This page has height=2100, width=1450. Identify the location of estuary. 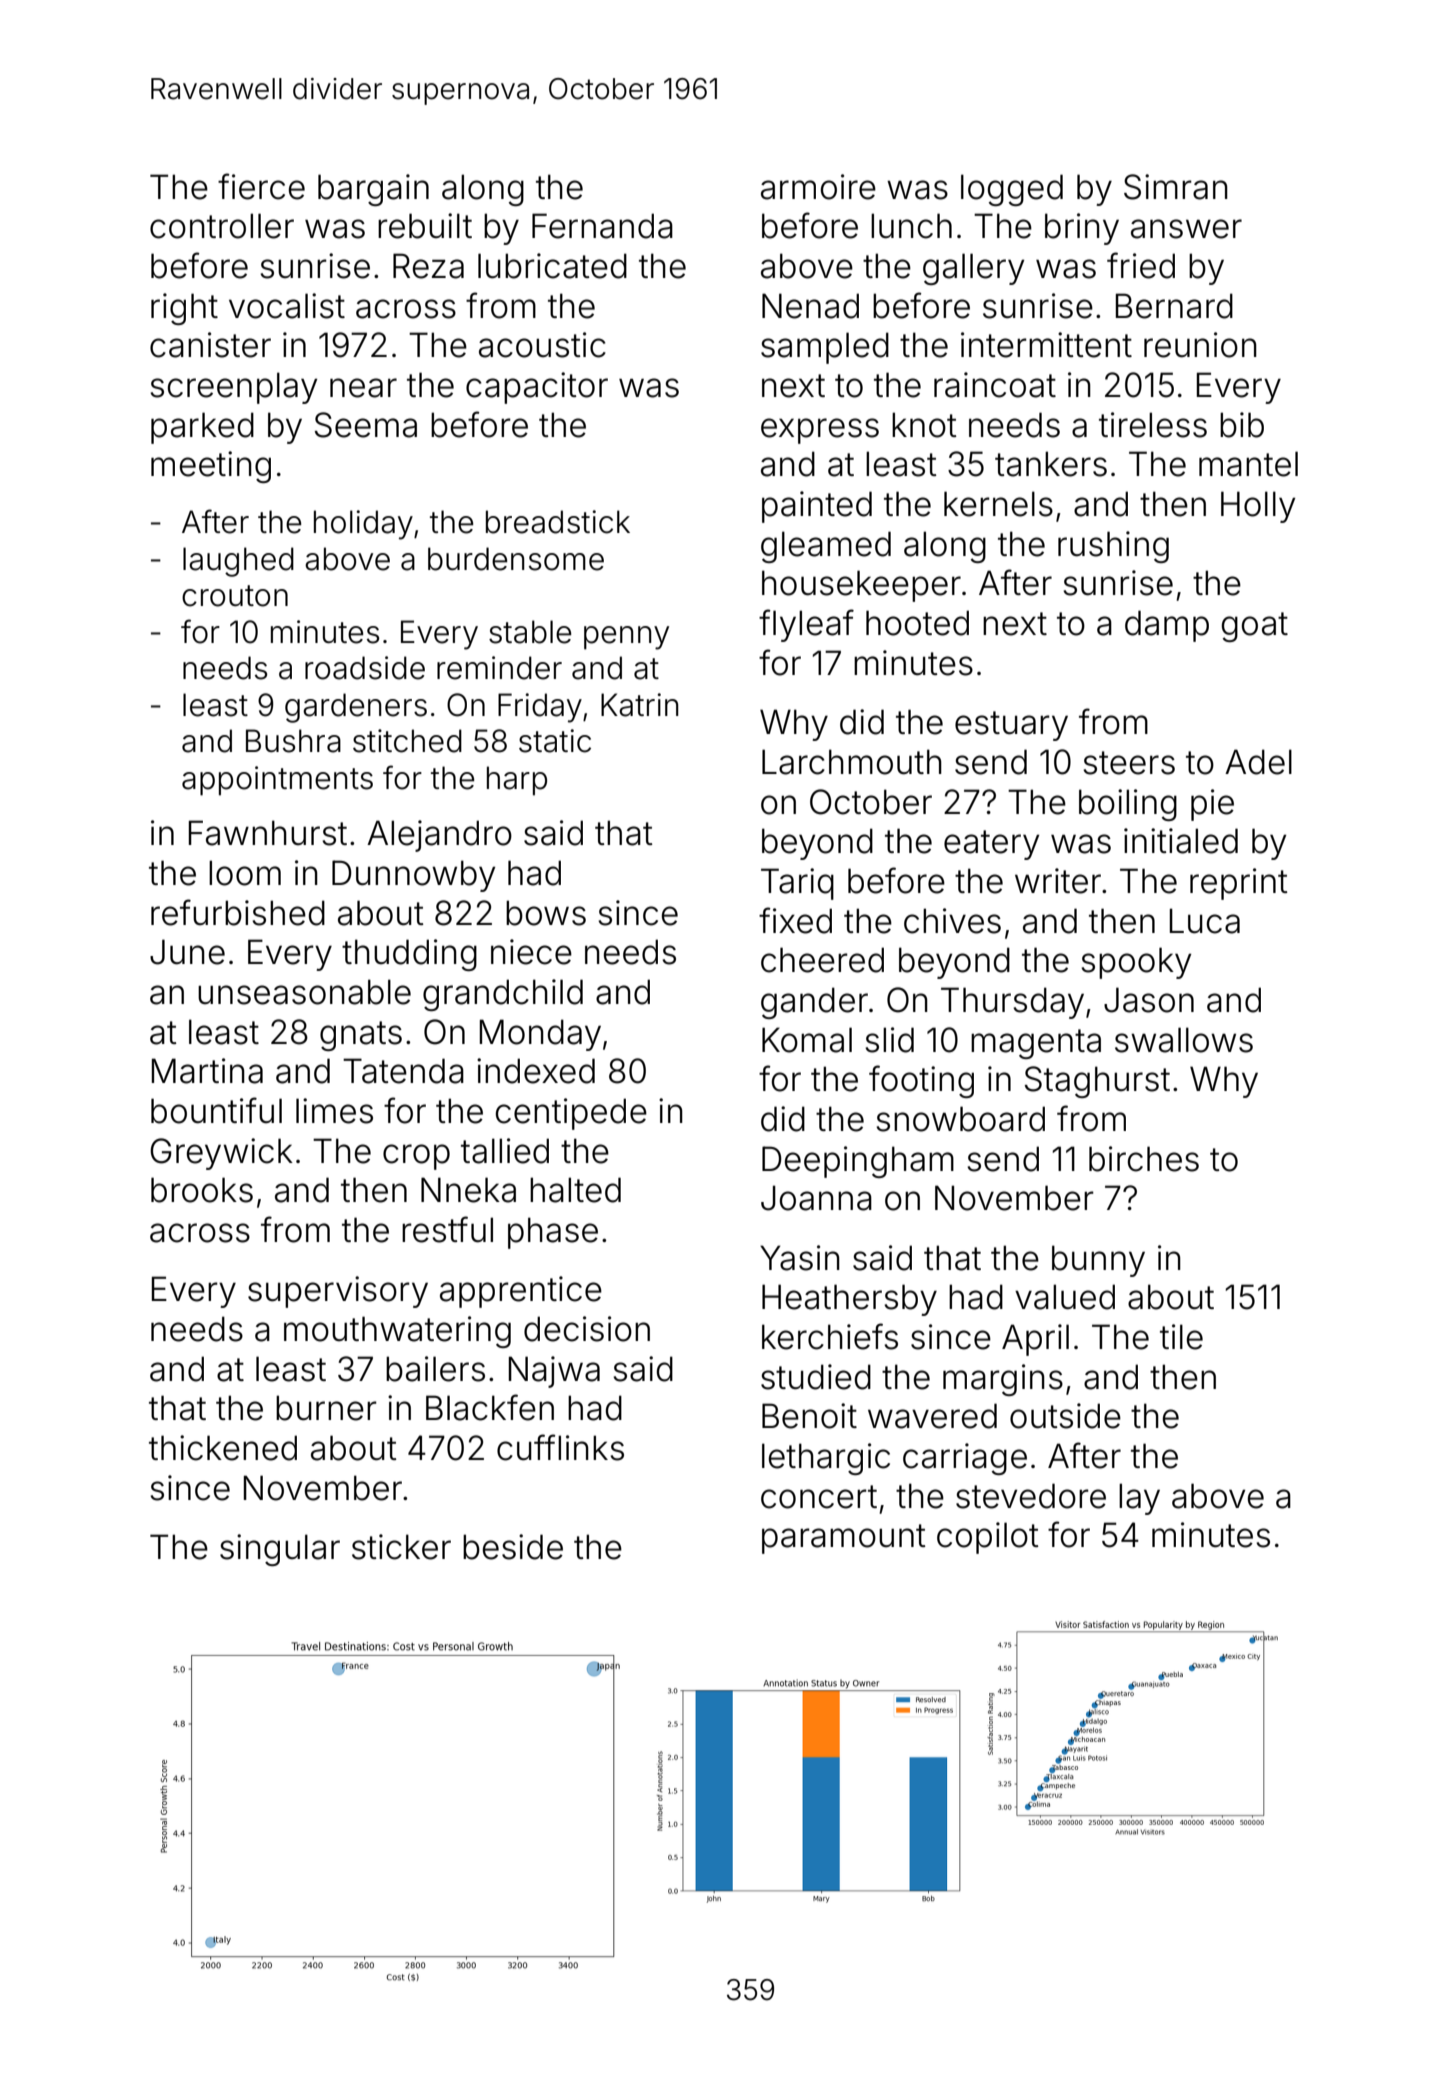
(1011, 726).
